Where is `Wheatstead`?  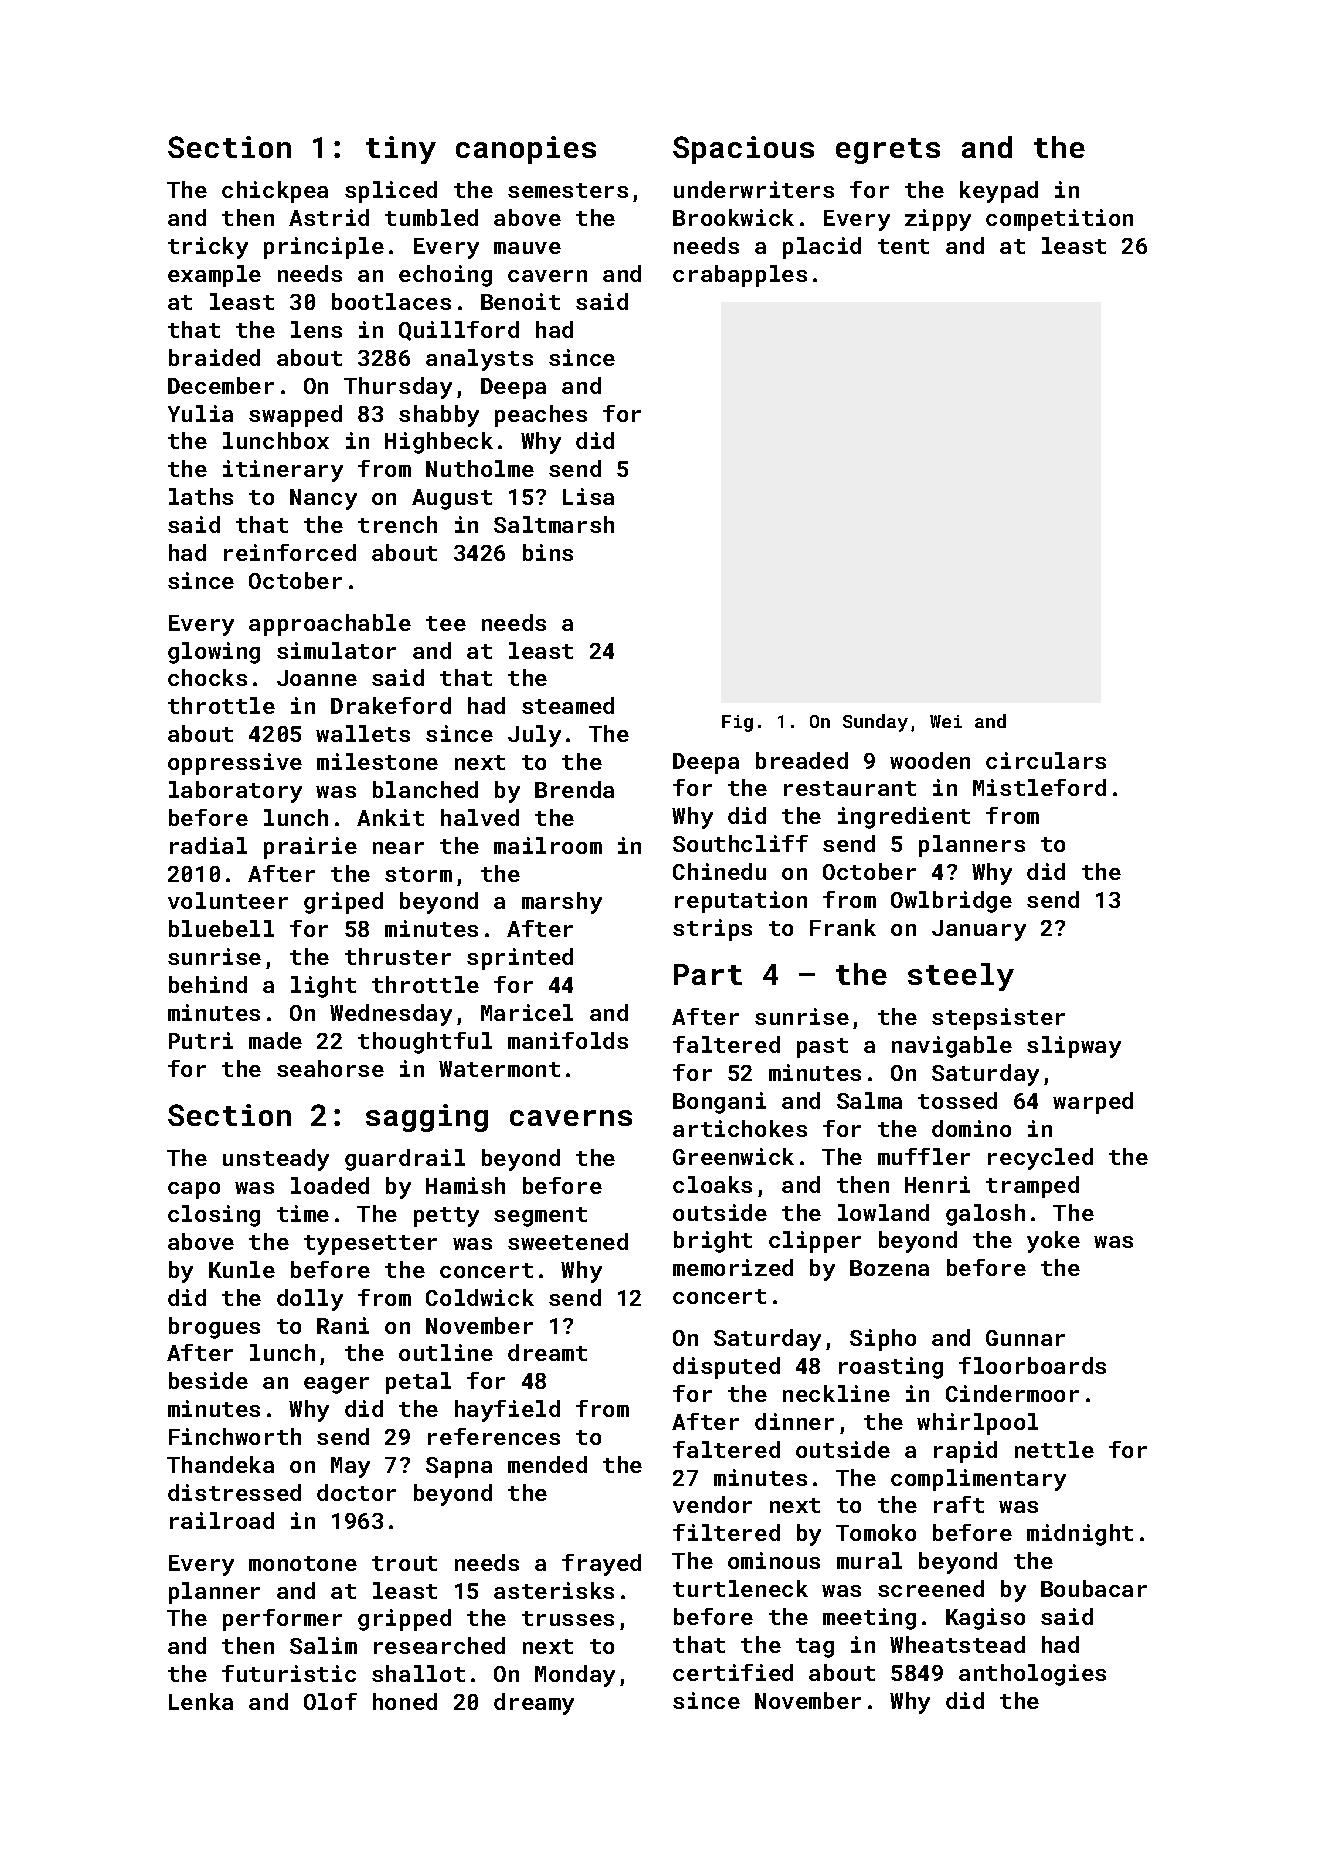 Wheatstead is located at coordinates (957, 1644).
